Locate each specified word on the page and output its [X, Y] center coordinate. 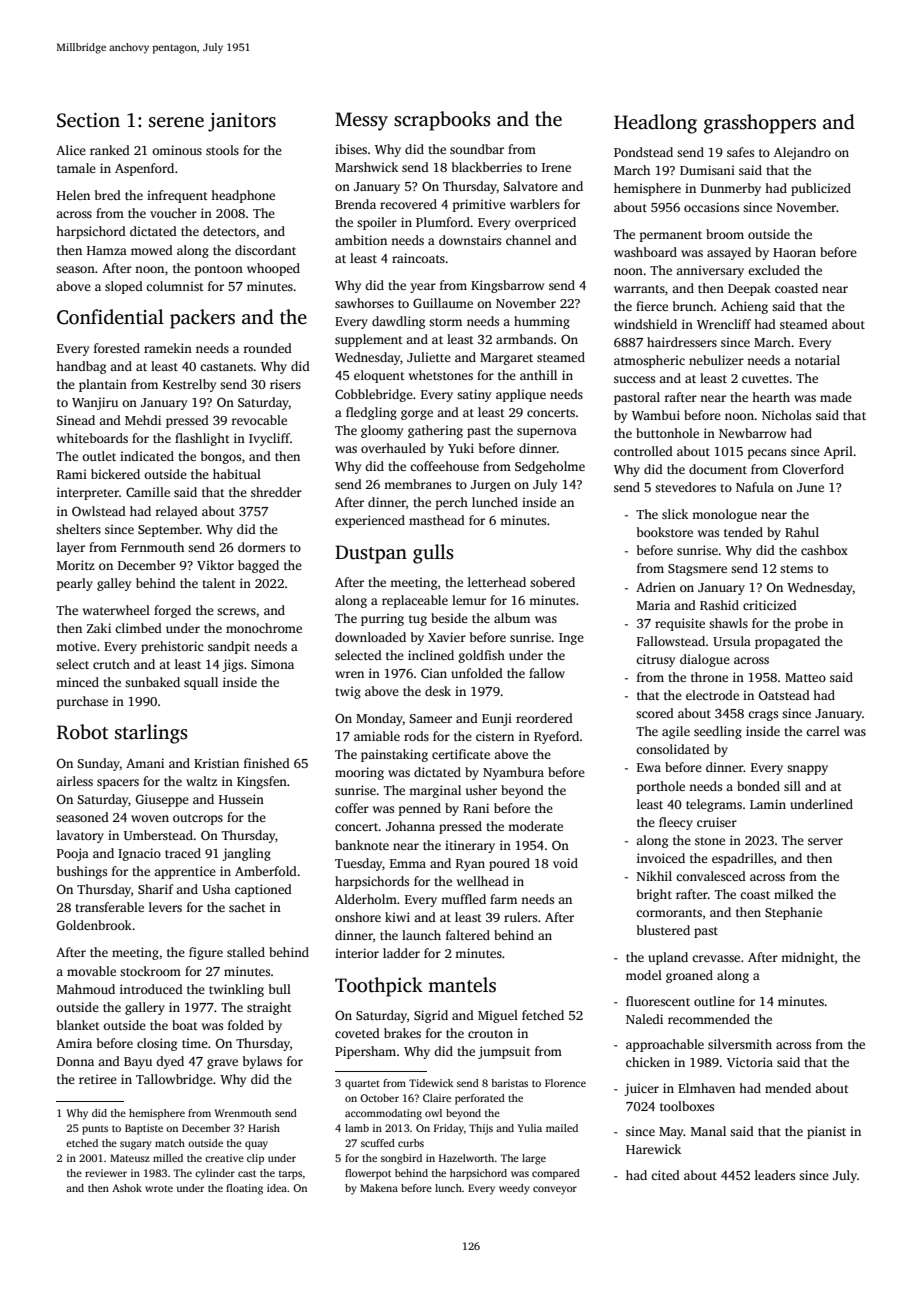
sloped [124, 287]
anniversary [710, 271]
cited [665, 1175]
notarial [817, 360]
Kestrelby [189, 385]
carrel [823, 731]
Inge [571, 639]
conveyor [555, 1190]
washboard [645, 252]
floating [244, 1189]
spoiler [377, 223]
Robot [82, 732]
